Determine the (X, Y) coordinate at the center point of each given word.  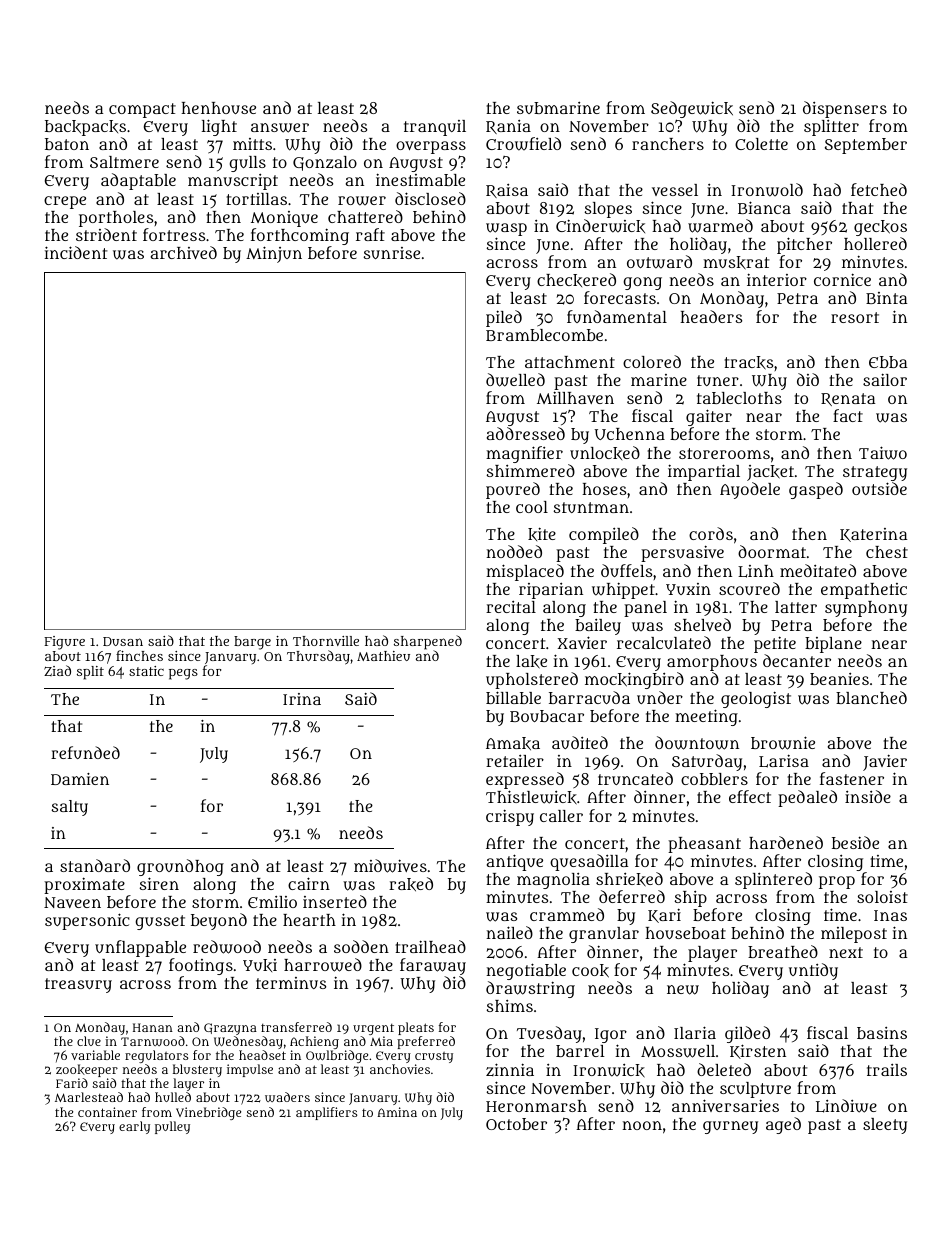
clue (89, 1041)
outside (879, 488)
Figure (64, 643)
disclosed (430, 198)
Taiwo (883, 453)
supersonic (87, 921)
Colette (761, 144)
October (516, 1124)
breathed (783, 951)
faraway (433, 967)
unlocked (605, 453)
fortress (174, 234)
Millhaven (575, 397)
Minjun (274, 254)
